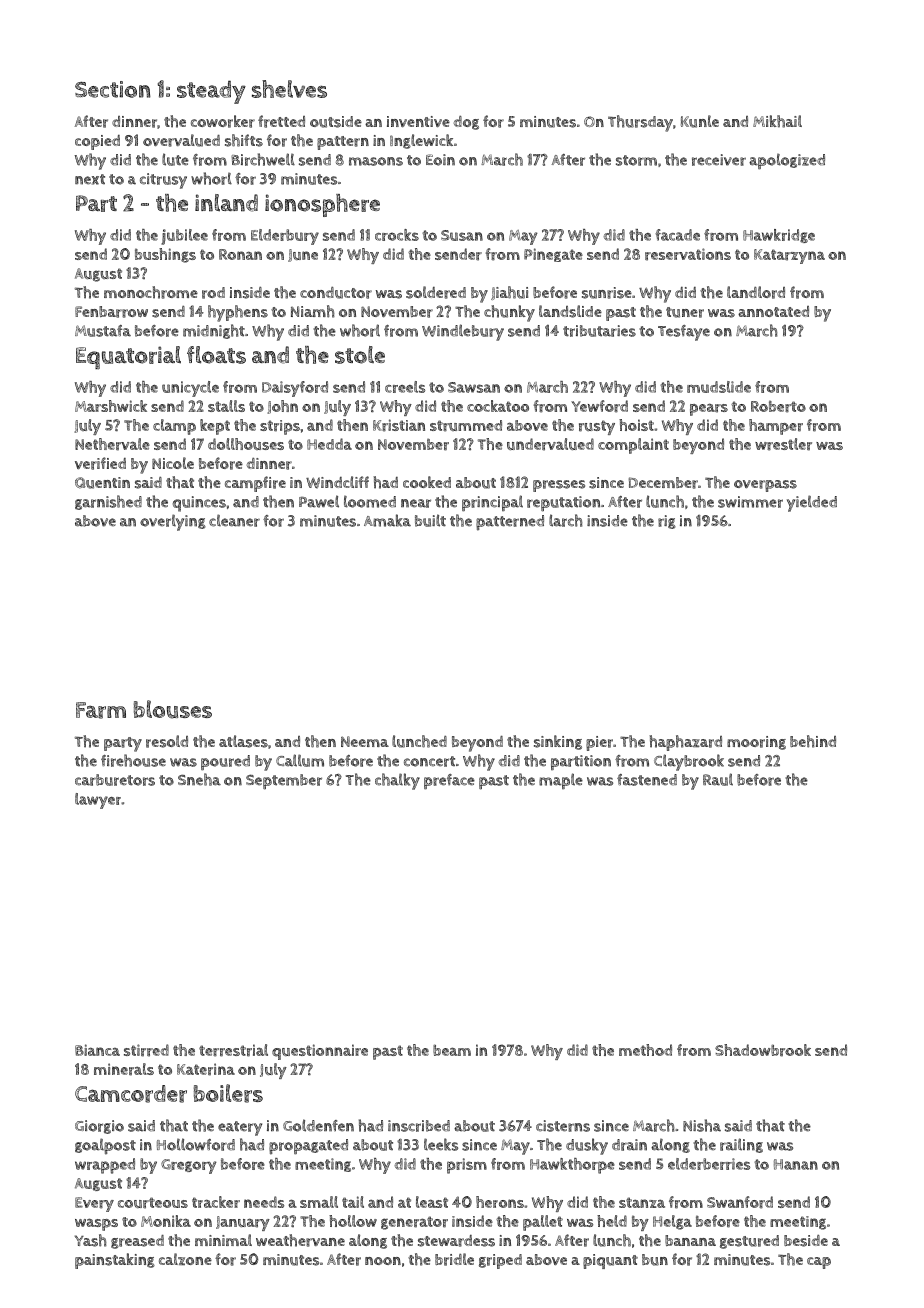 The image size is (924, 1308). I want to click on tuner, so click(685, 312).
